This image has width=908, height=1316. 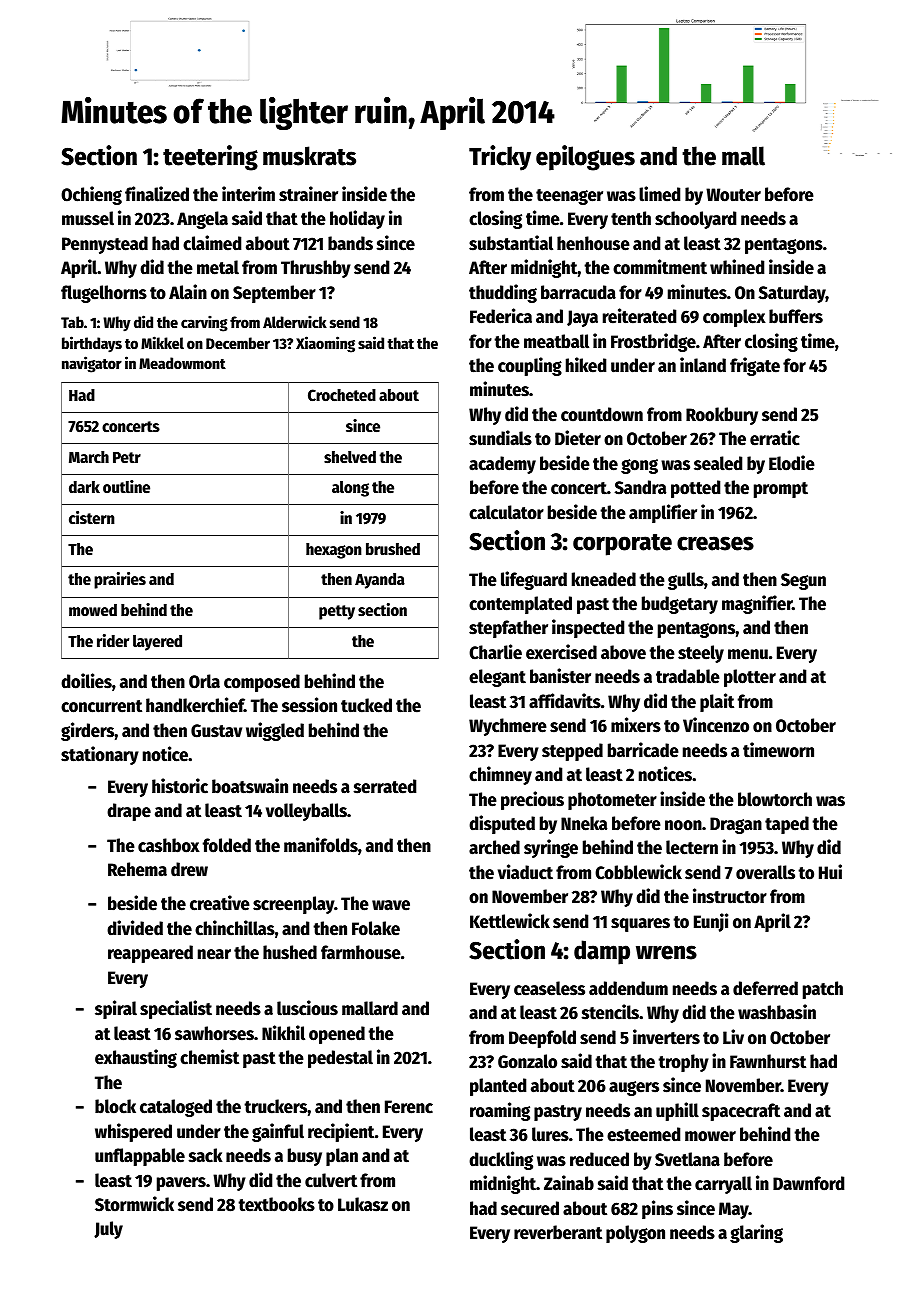 I want to click on epilogues, so click(x=585, y=158).
